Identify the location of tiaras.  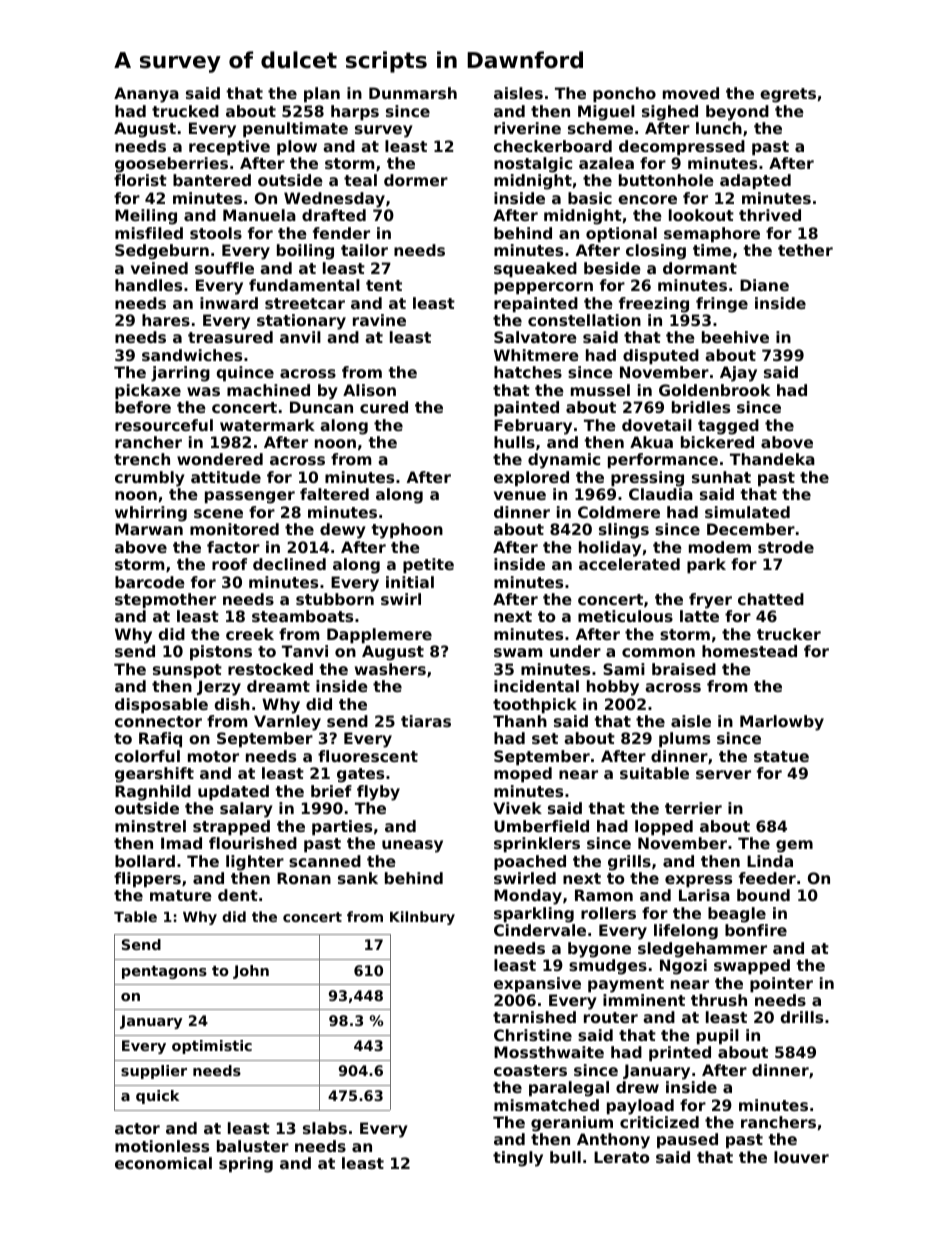
(426, 721).
